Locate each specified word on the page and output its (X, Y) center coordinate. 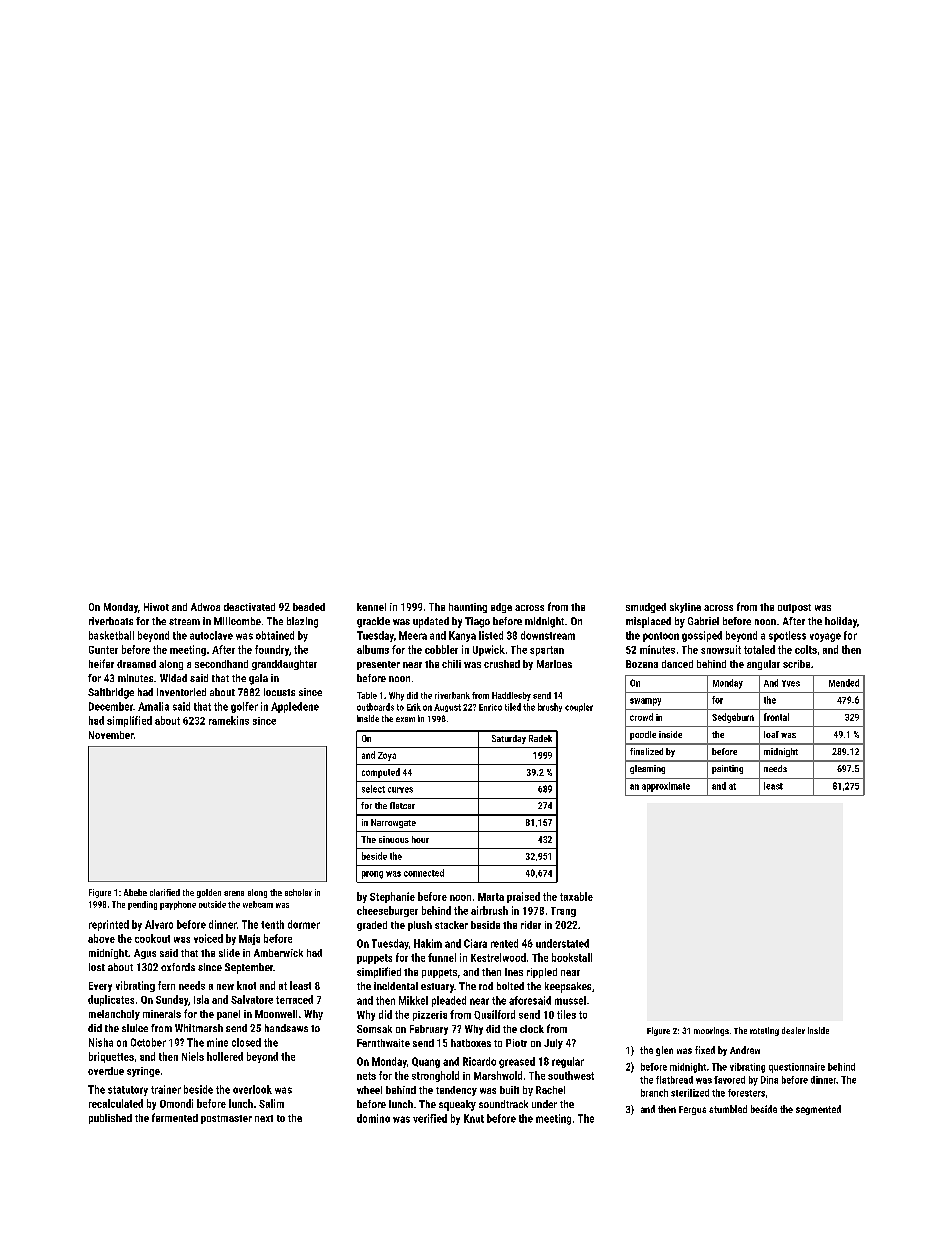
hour (420, 839)
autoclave (211, 635)
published (110, 1119)
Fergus (692, 1110)
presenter (378, 665)
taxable (576, 896)
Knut (474, 1118)
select (373, 789)
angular (763, 665)
